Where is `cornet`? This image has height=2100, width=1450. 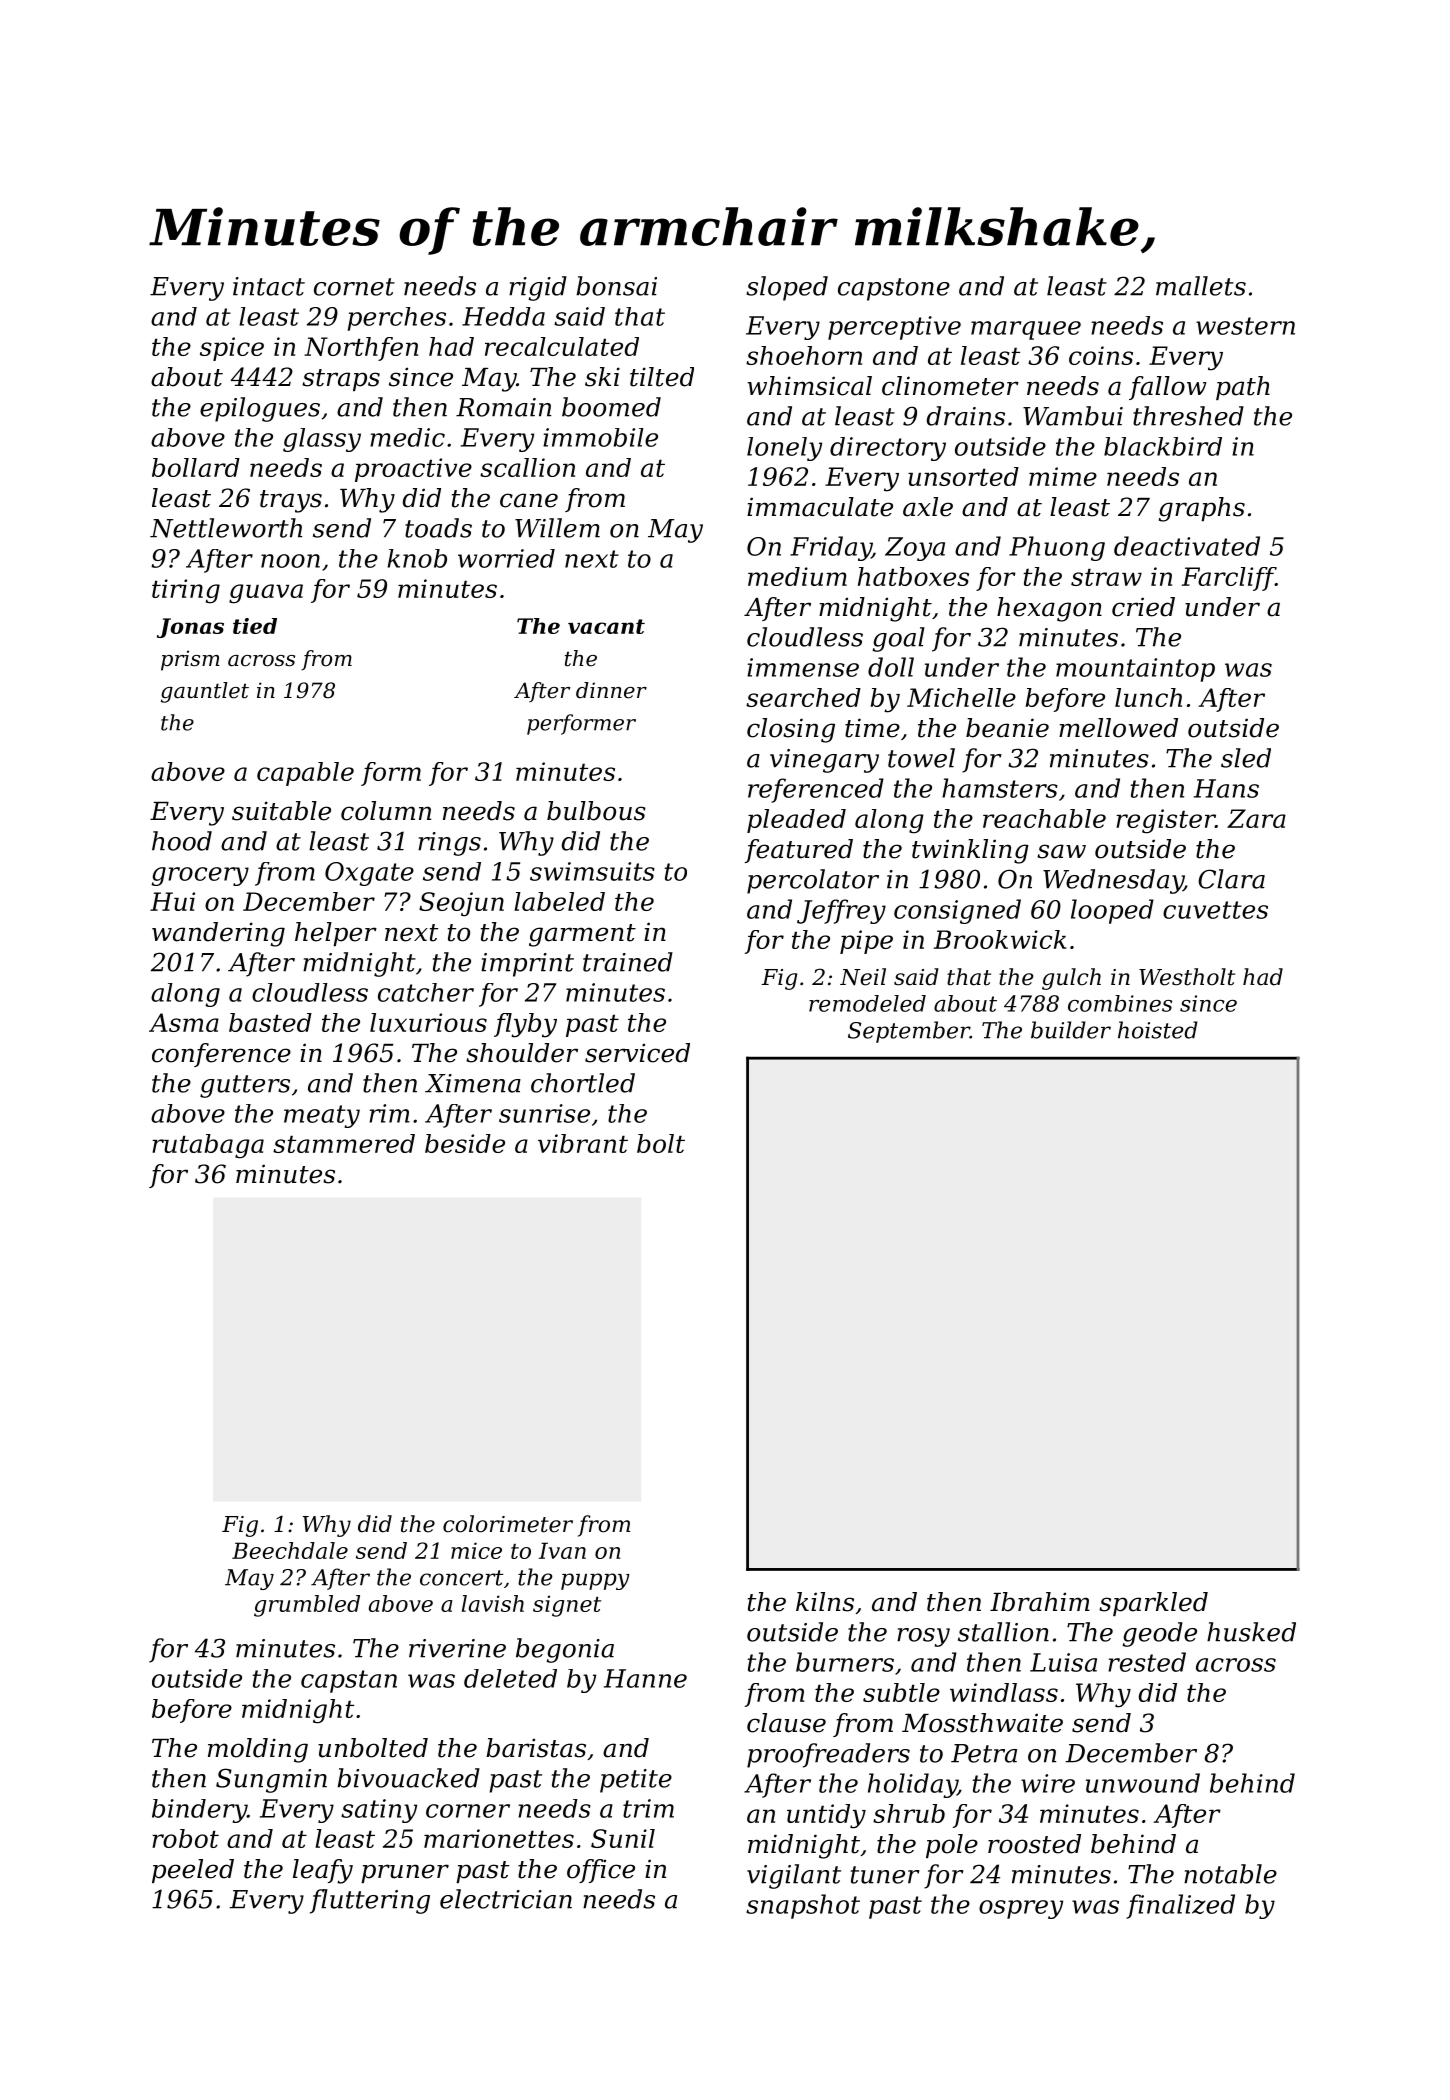
cornet is located at coordinates (354, 287).
